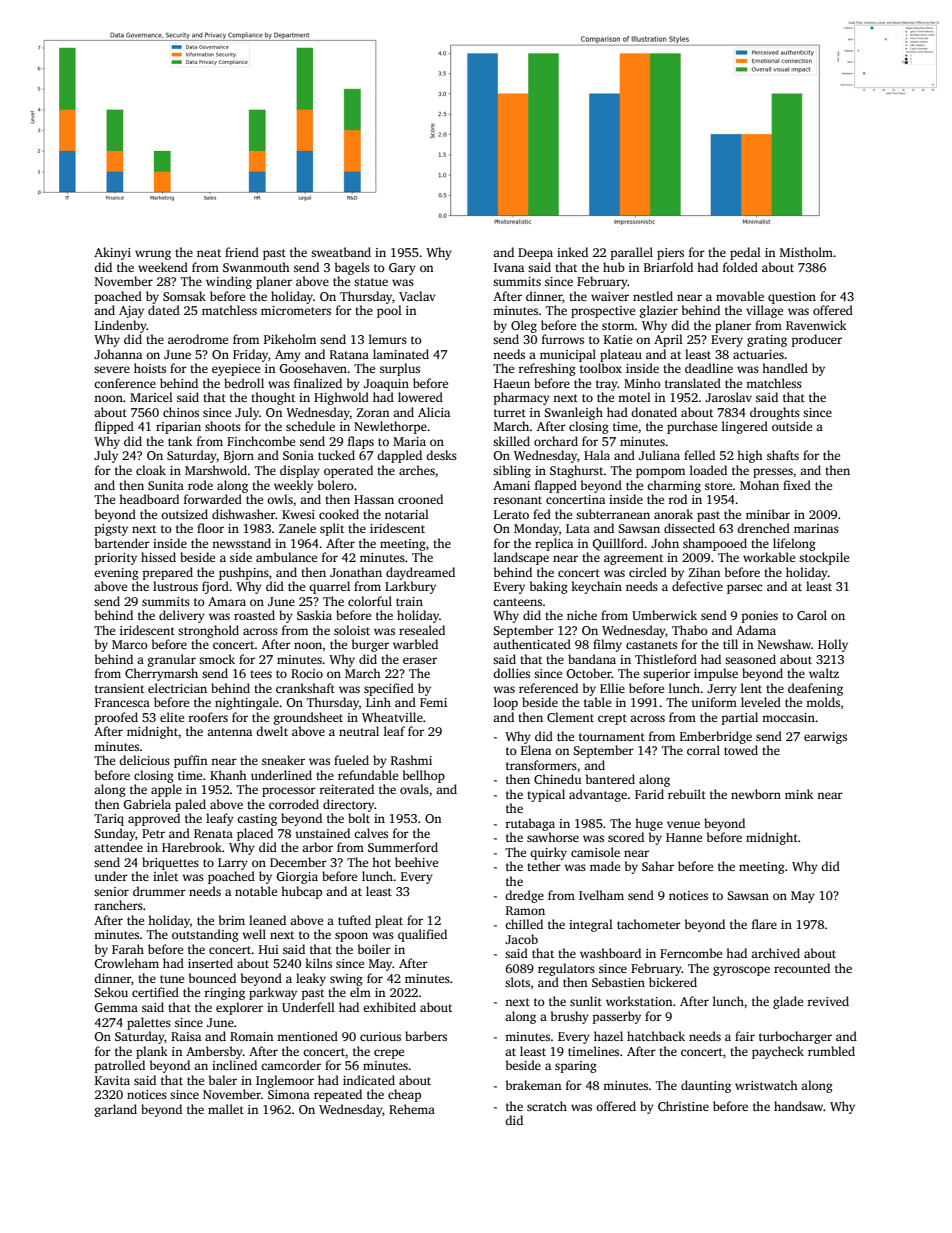  I want to click on pleat, so click(389, 921).
